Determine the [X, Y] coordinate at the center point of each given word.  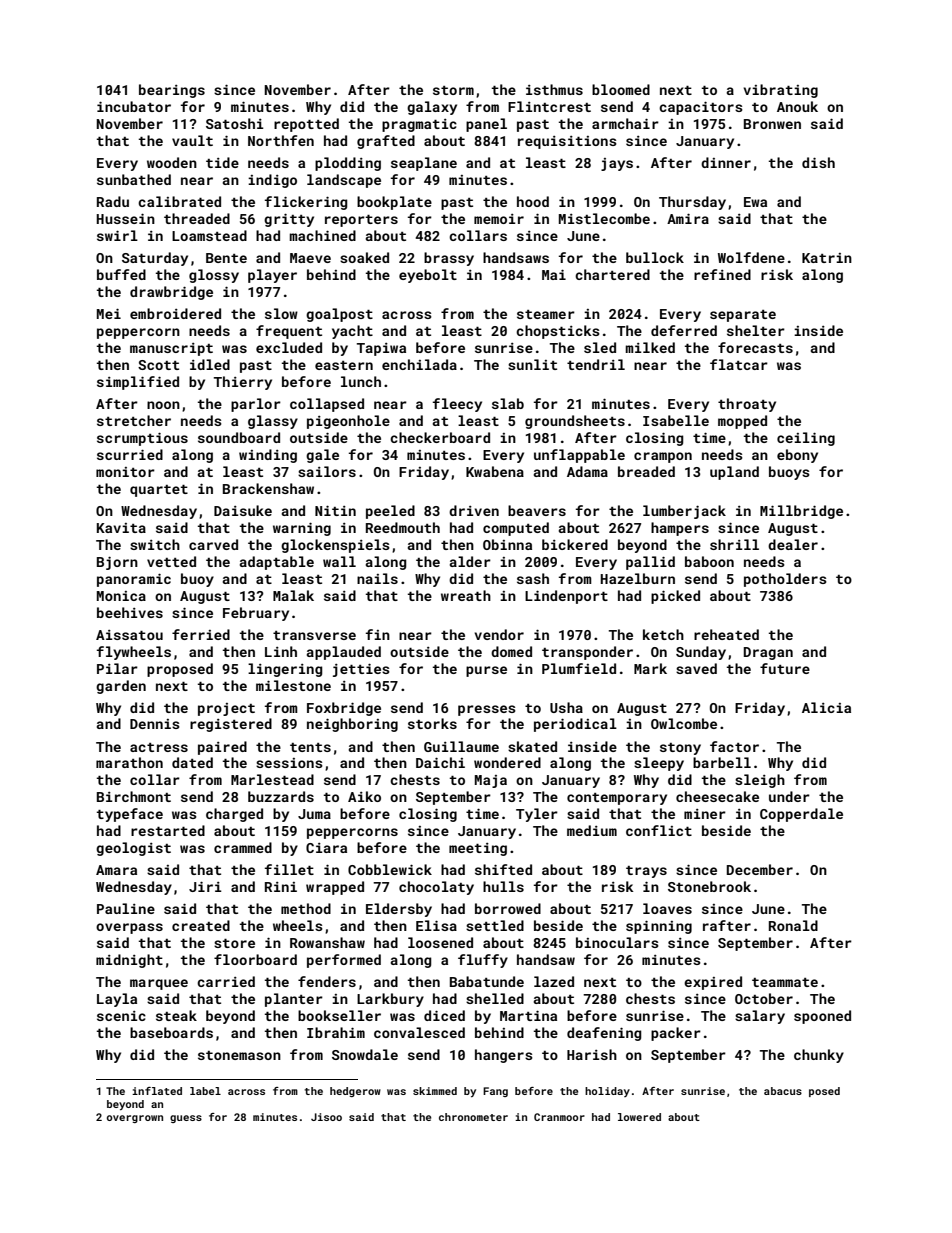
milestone [293, 685]
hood [533, 201]
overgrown [135, 1119]
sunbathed [134, 179]
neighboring [352, 725]
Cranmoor [559, 1117]
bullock [655, 257]
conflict [659, 830]
